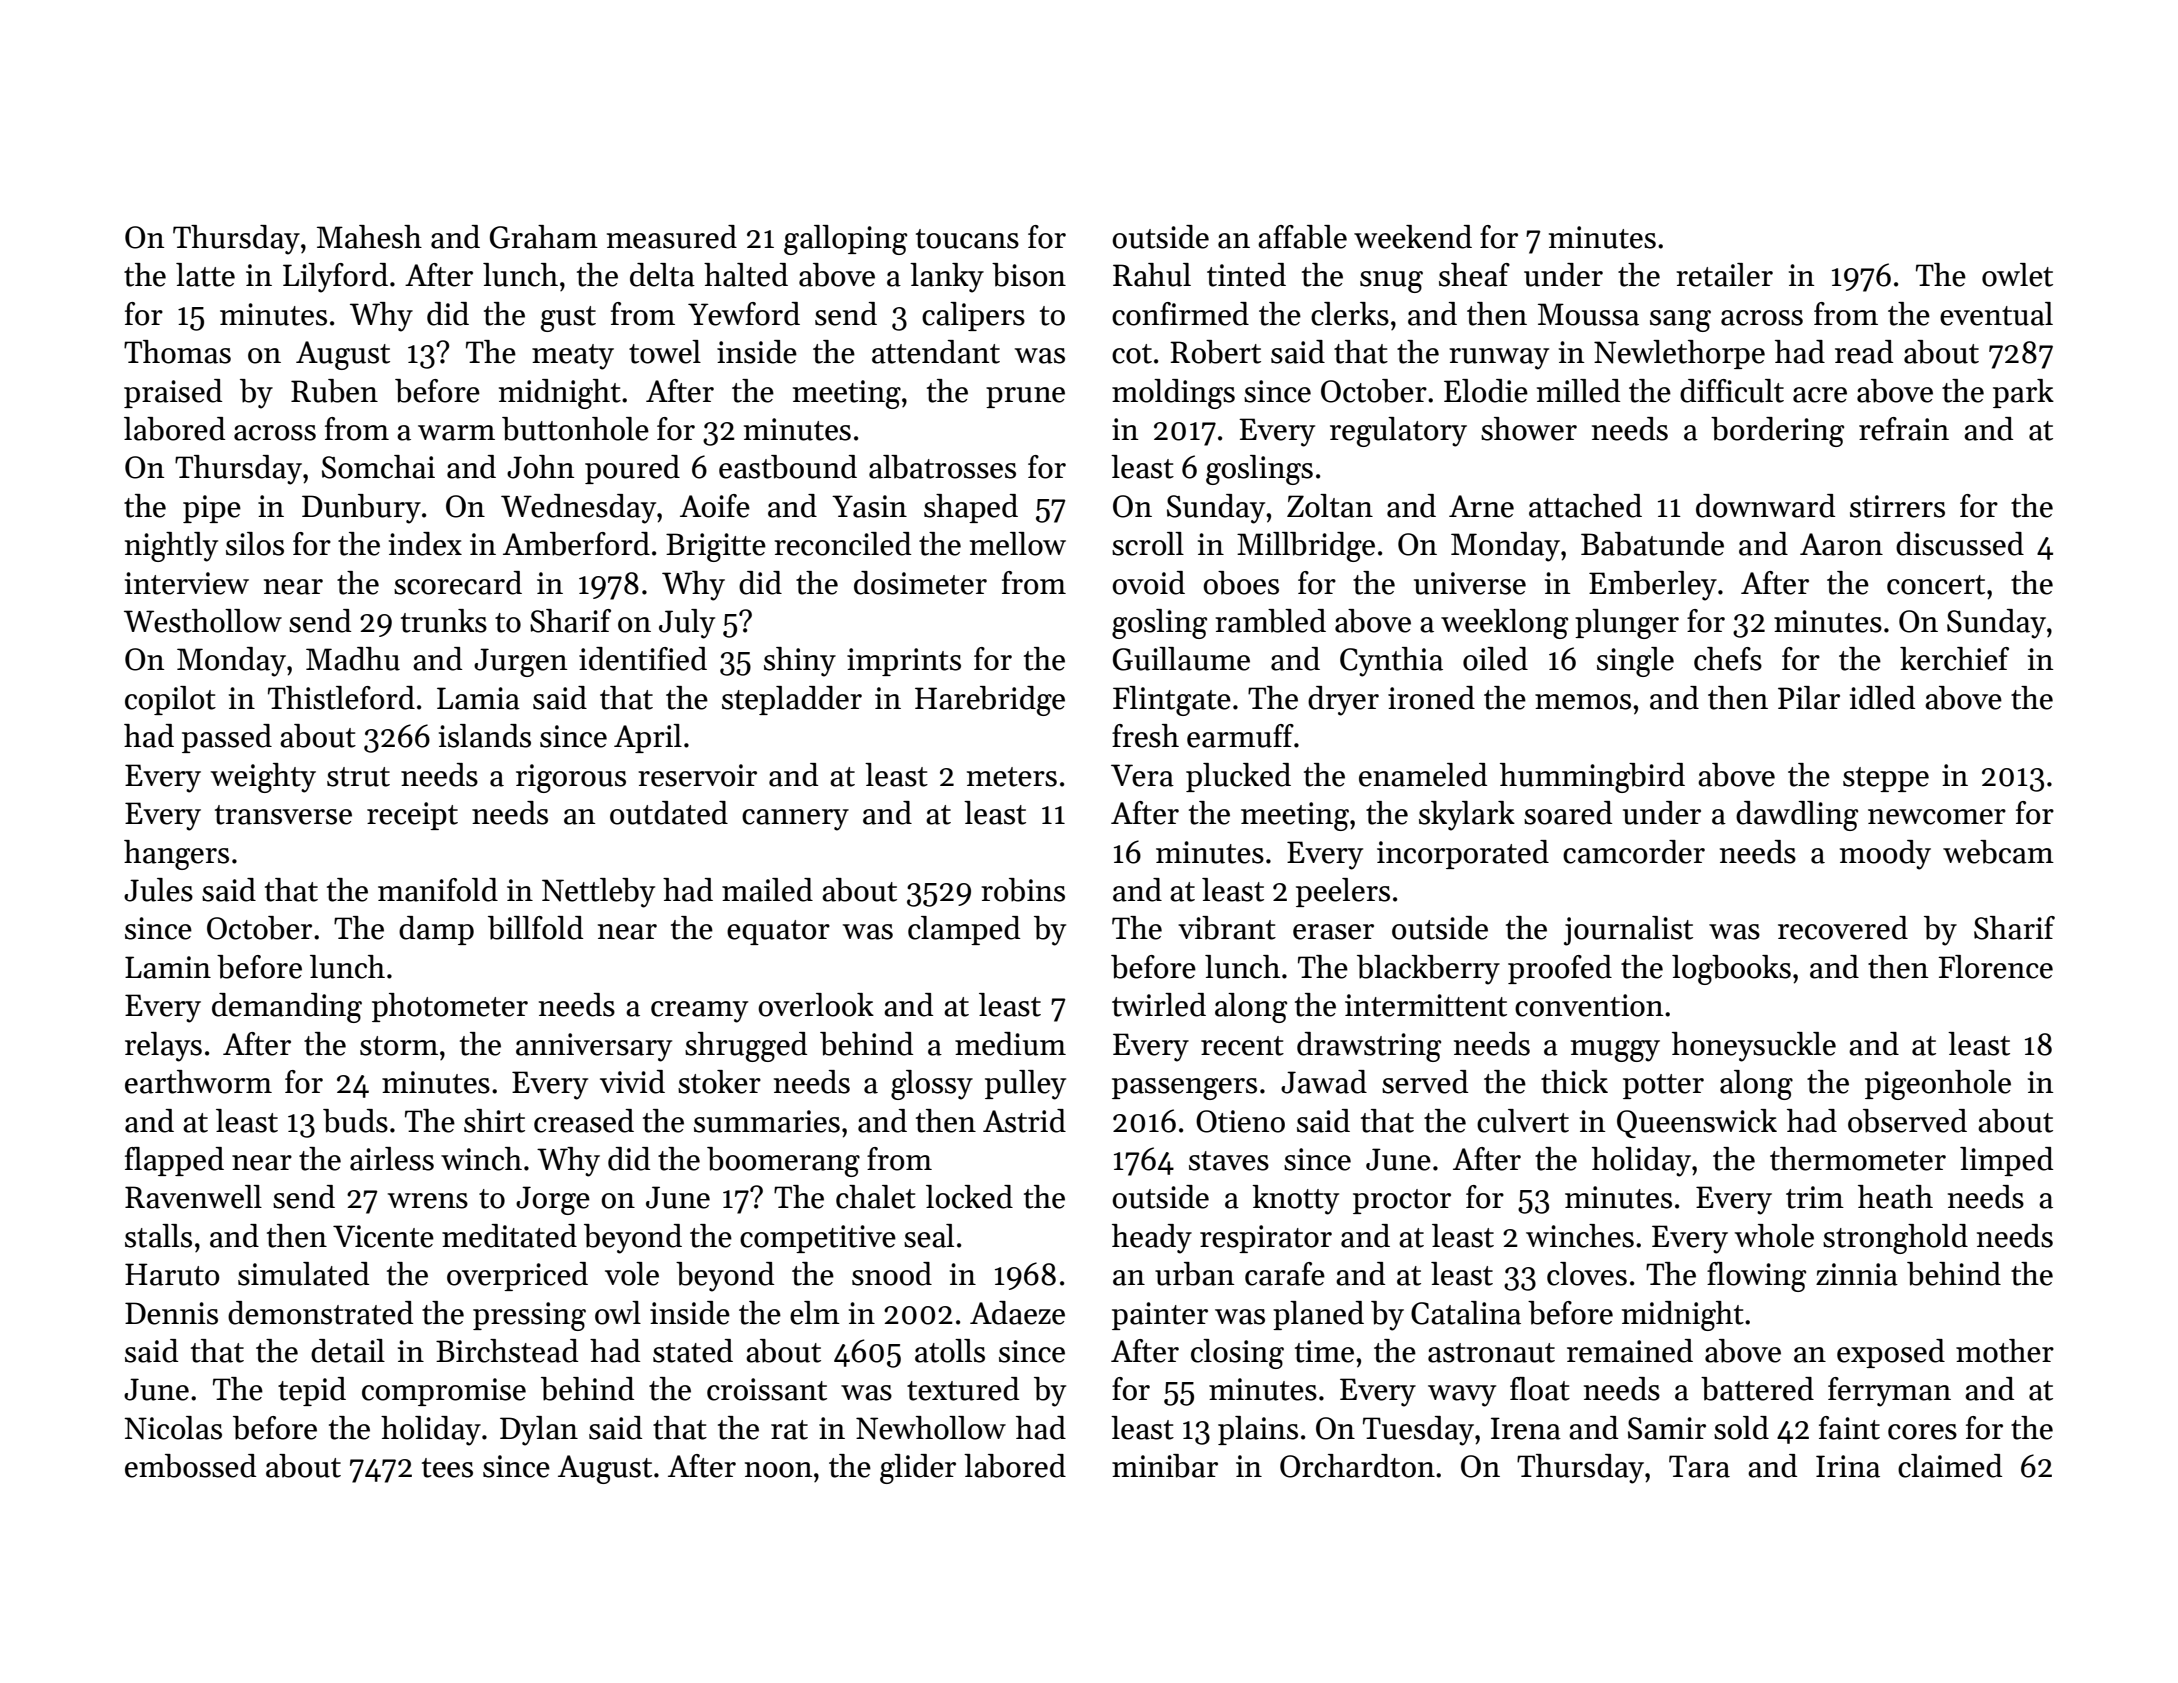 The height and width of the screenshot is (1683, 2178). Describe the element at coordinates (1815, 1197) in the screenshot. I see `trim` at that location.
